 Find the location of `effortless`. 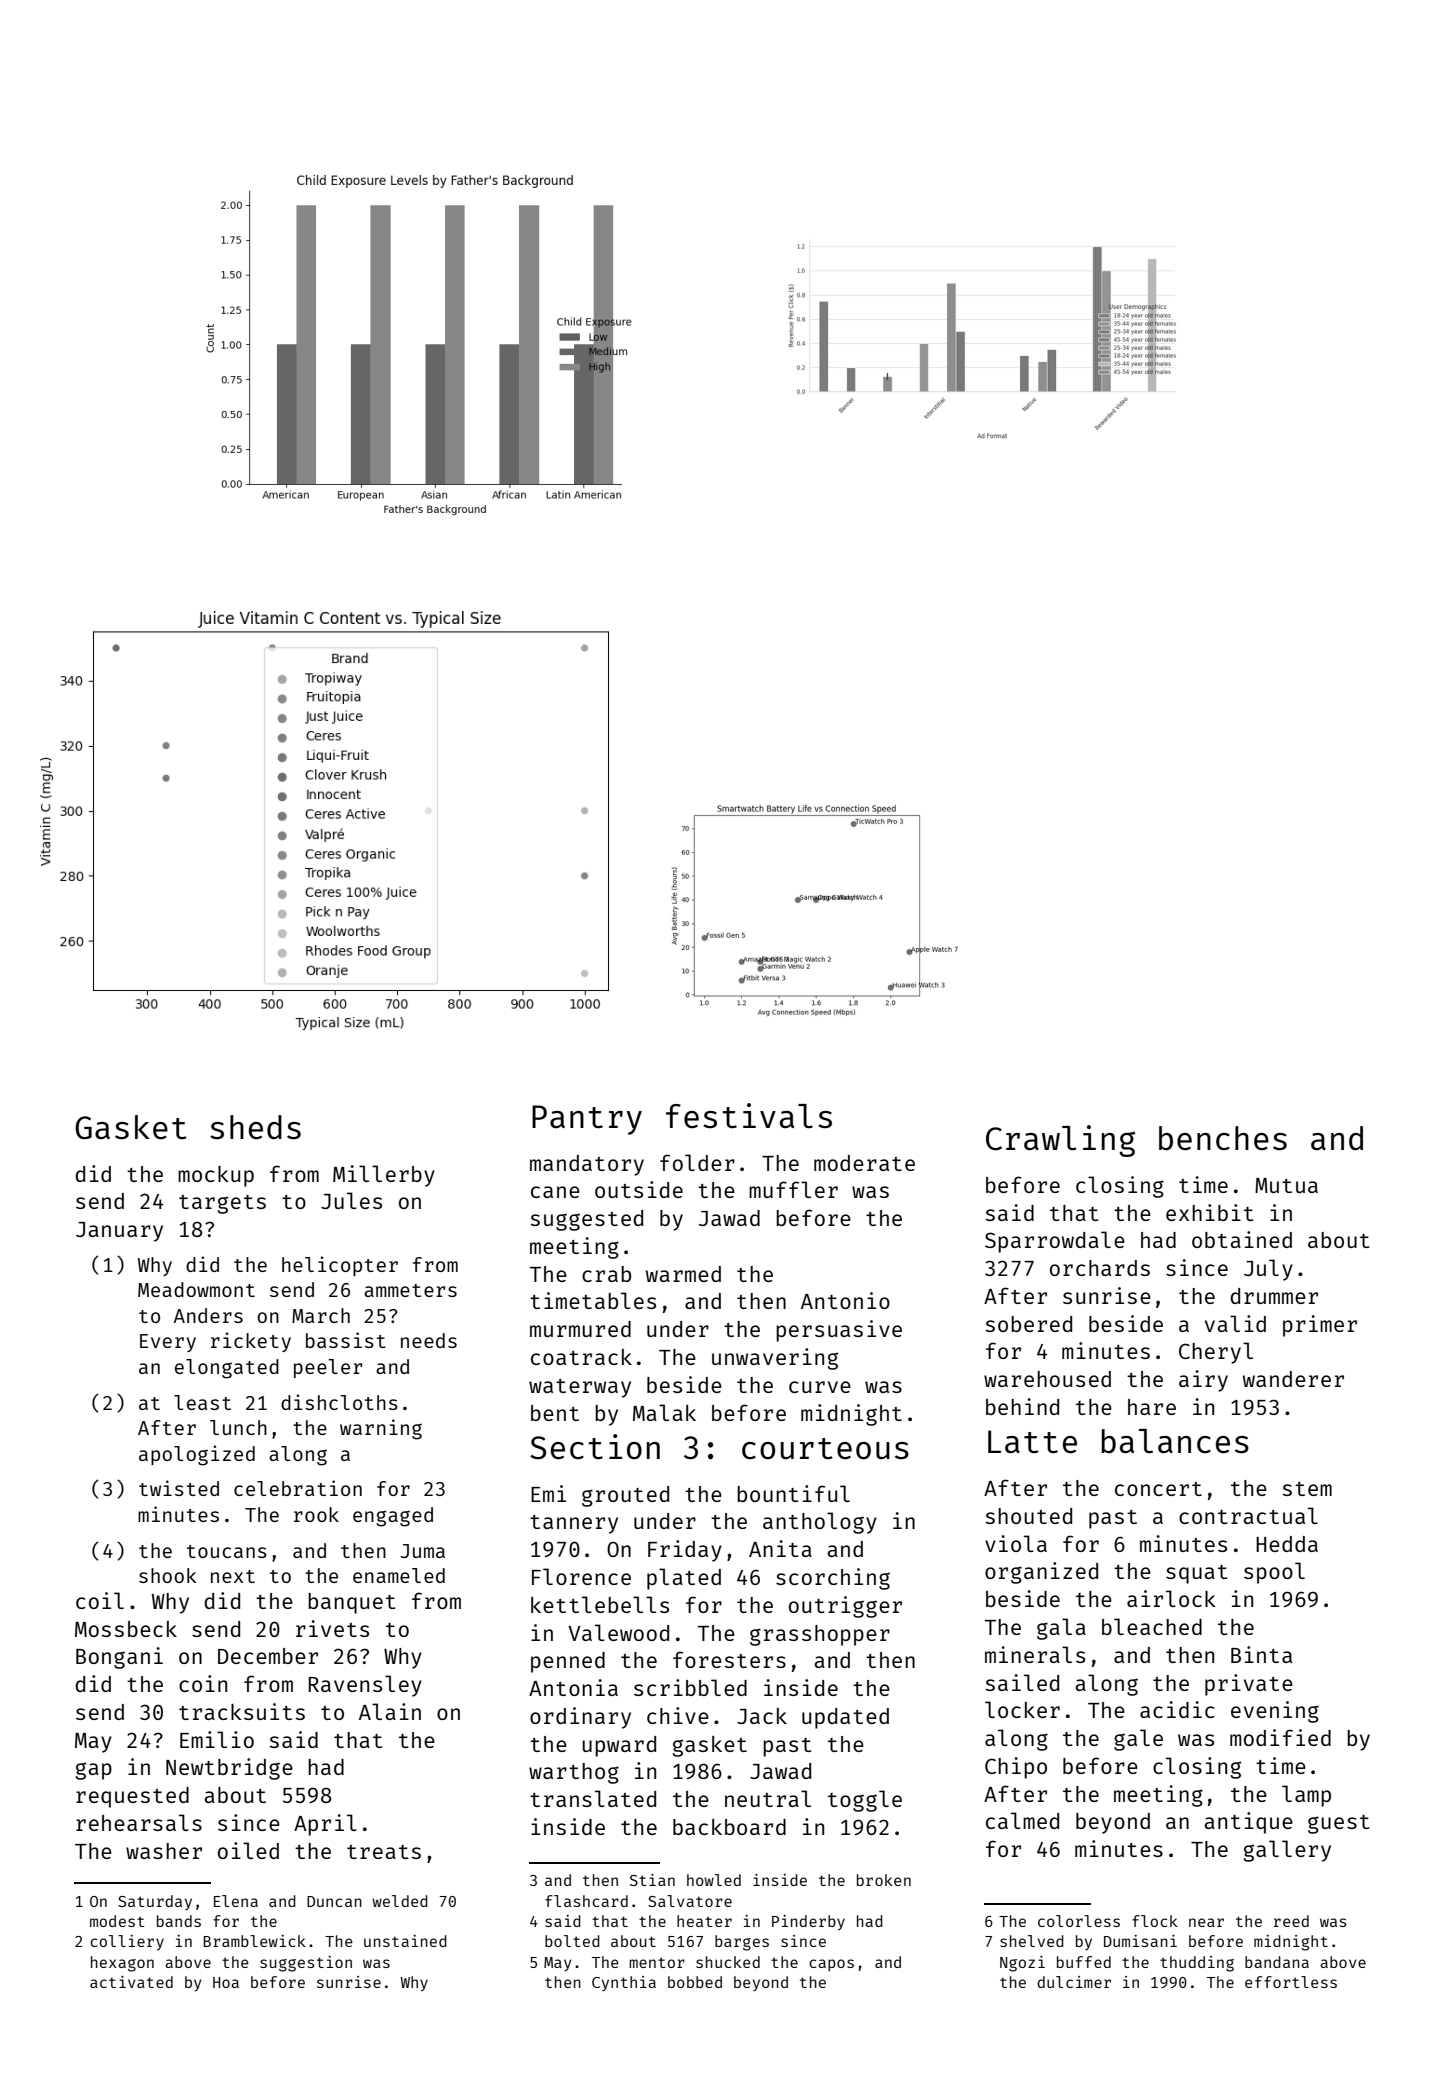

effortless is located at coordinates (1291, 1982).
